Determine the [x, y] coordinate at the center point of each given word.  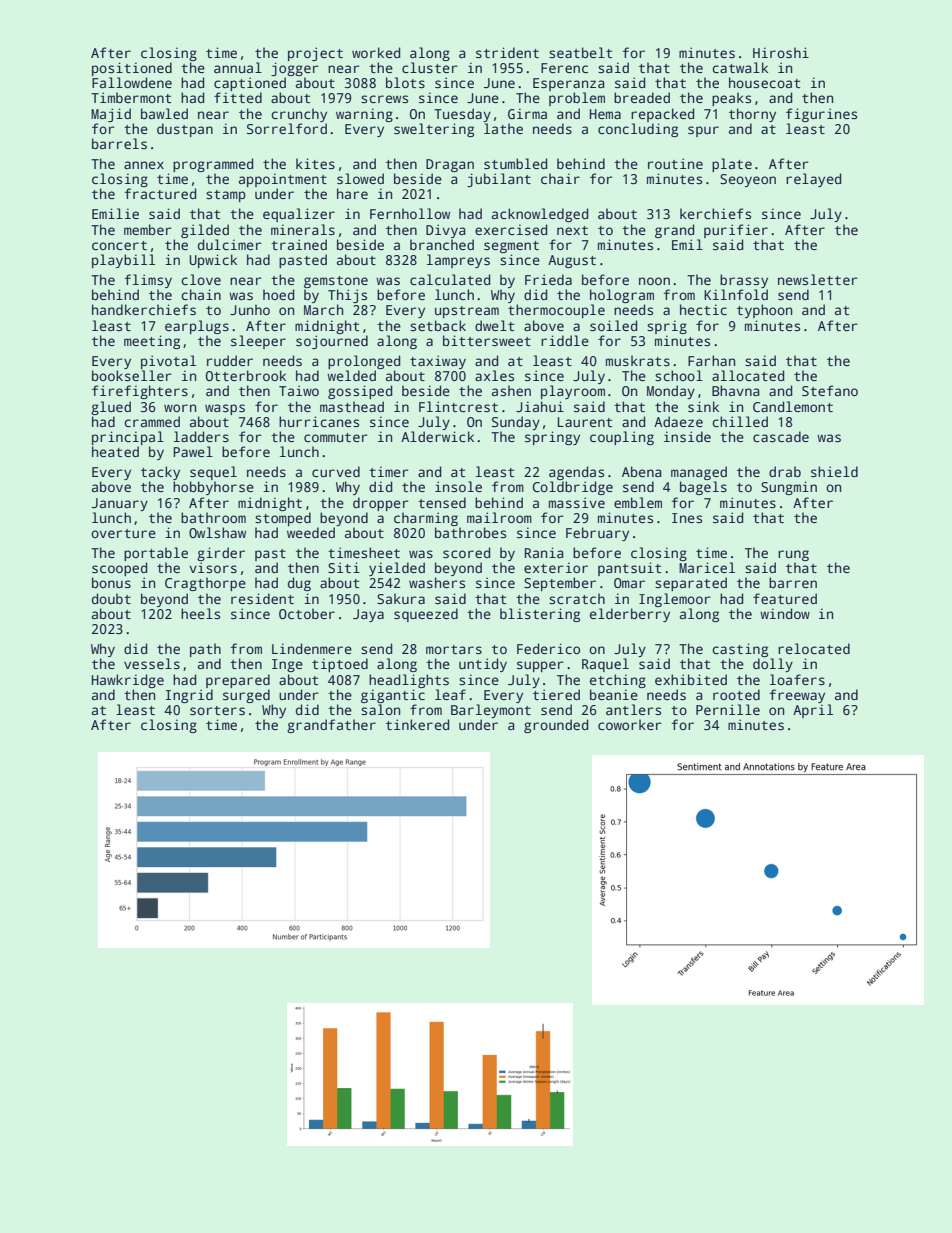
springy [552, 438]
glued [111, 408]
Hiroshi [781, 52]
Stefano [830, 390]
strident [507, 52]
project [315, 54]
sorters [217, 710]
